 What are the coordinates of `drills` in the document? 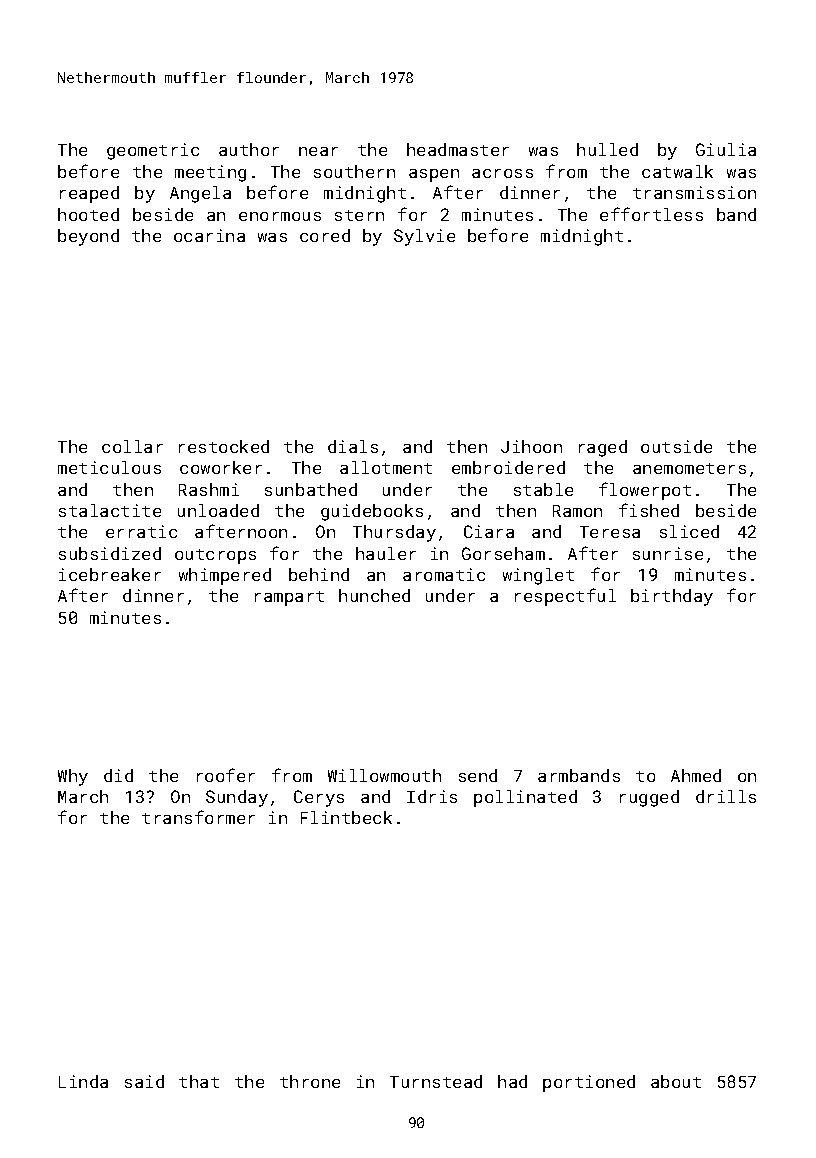 It's located at (726, 796).
